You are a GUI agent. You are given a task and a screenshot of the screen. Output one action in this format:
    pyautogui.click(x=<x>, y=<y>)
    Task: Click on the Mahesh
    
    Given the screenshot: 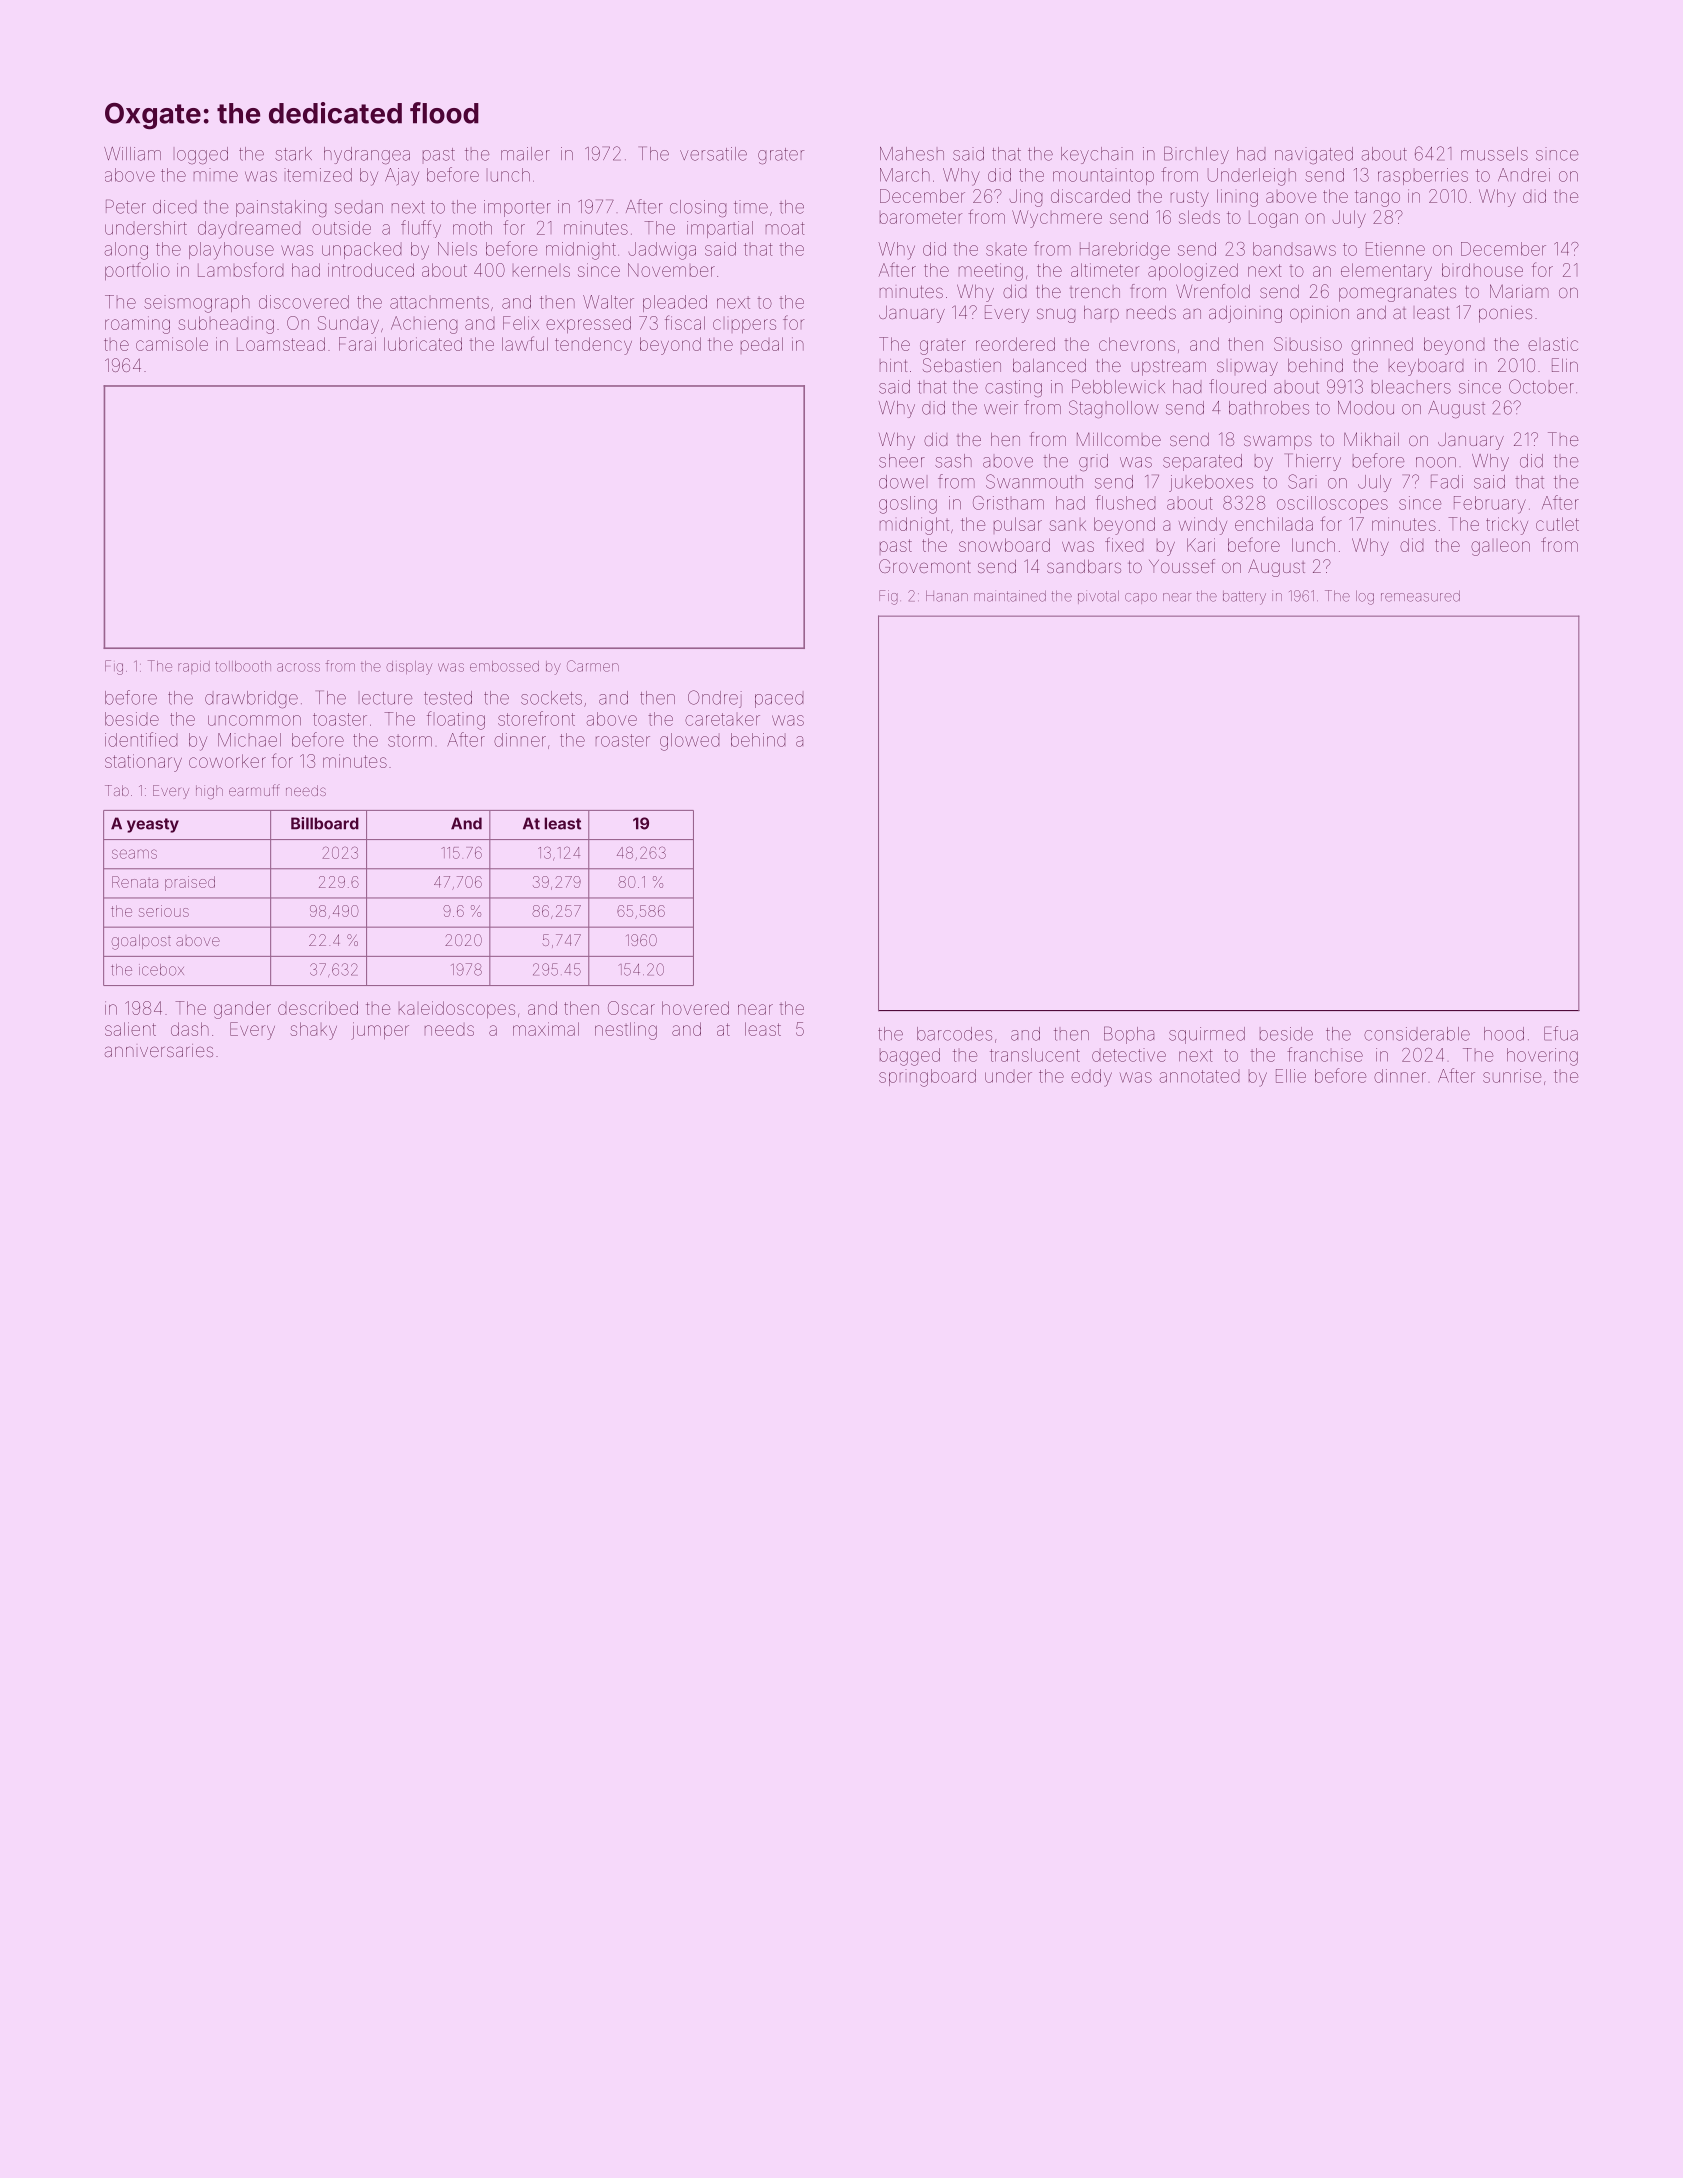 What is the action you would take?
    pyautogui.click(x=912, y=154)
